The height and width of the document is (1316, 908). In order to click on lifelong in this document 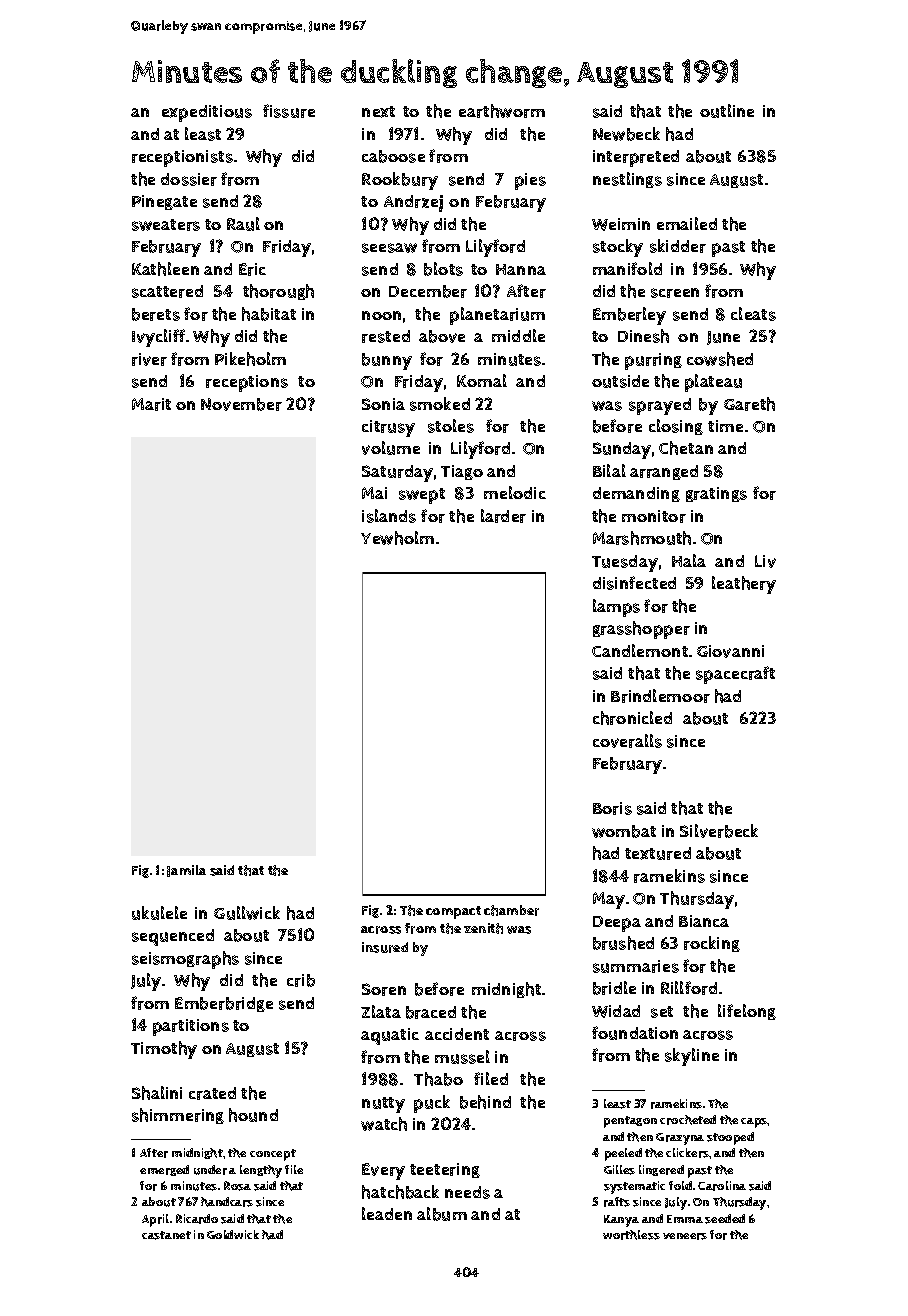, I will do `click(747, 1012)`.
